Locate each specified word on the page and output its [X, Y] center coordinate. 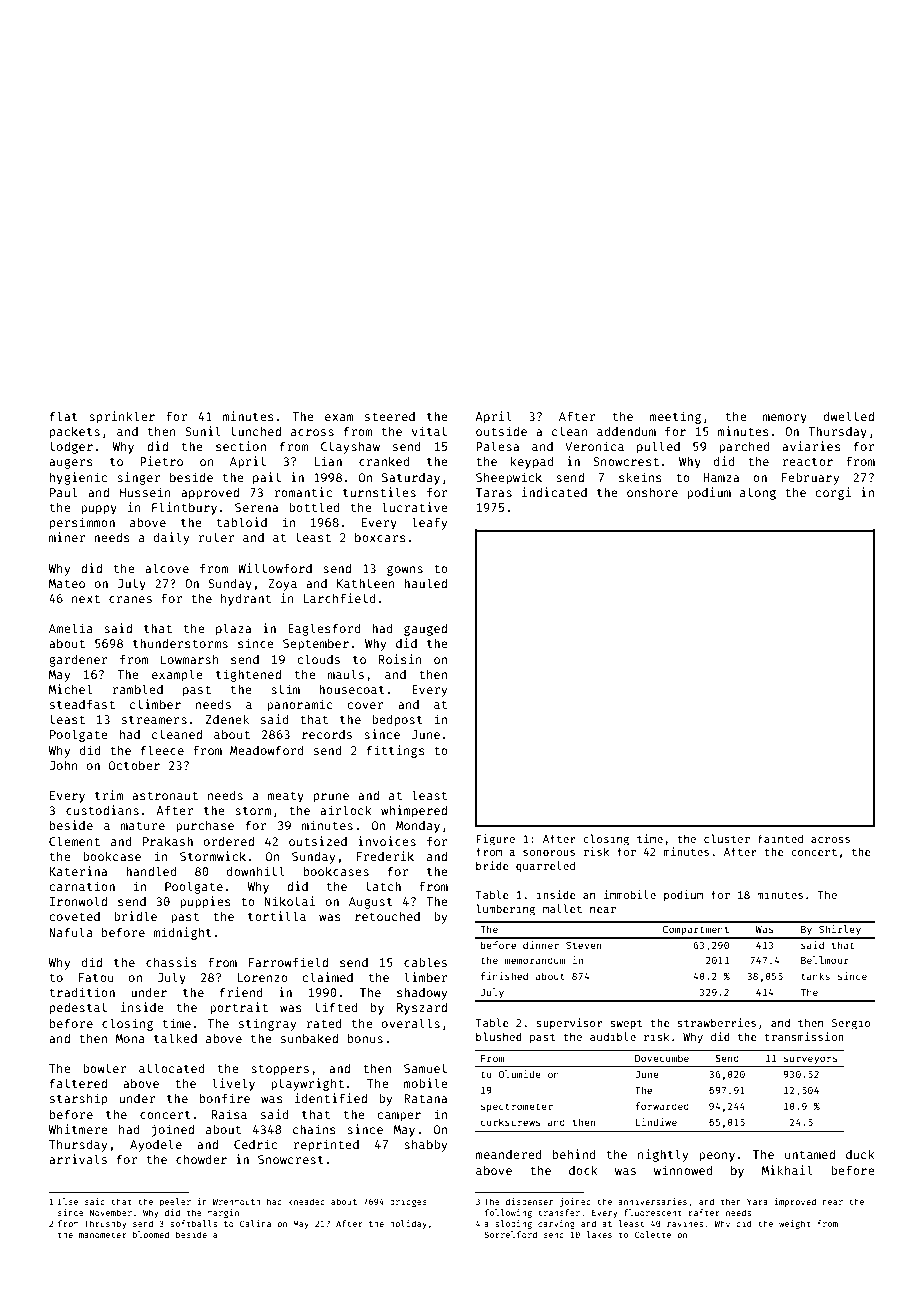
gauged [425, 630]
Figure [496, 840]
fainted [780, 838]
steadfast [82, 704]
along [758, 493]
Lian [328, 461]
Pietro [161, 461]
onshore [652, 492]
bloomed [151, 1234]
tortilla [277, 916]
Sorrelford [510, 1234]
